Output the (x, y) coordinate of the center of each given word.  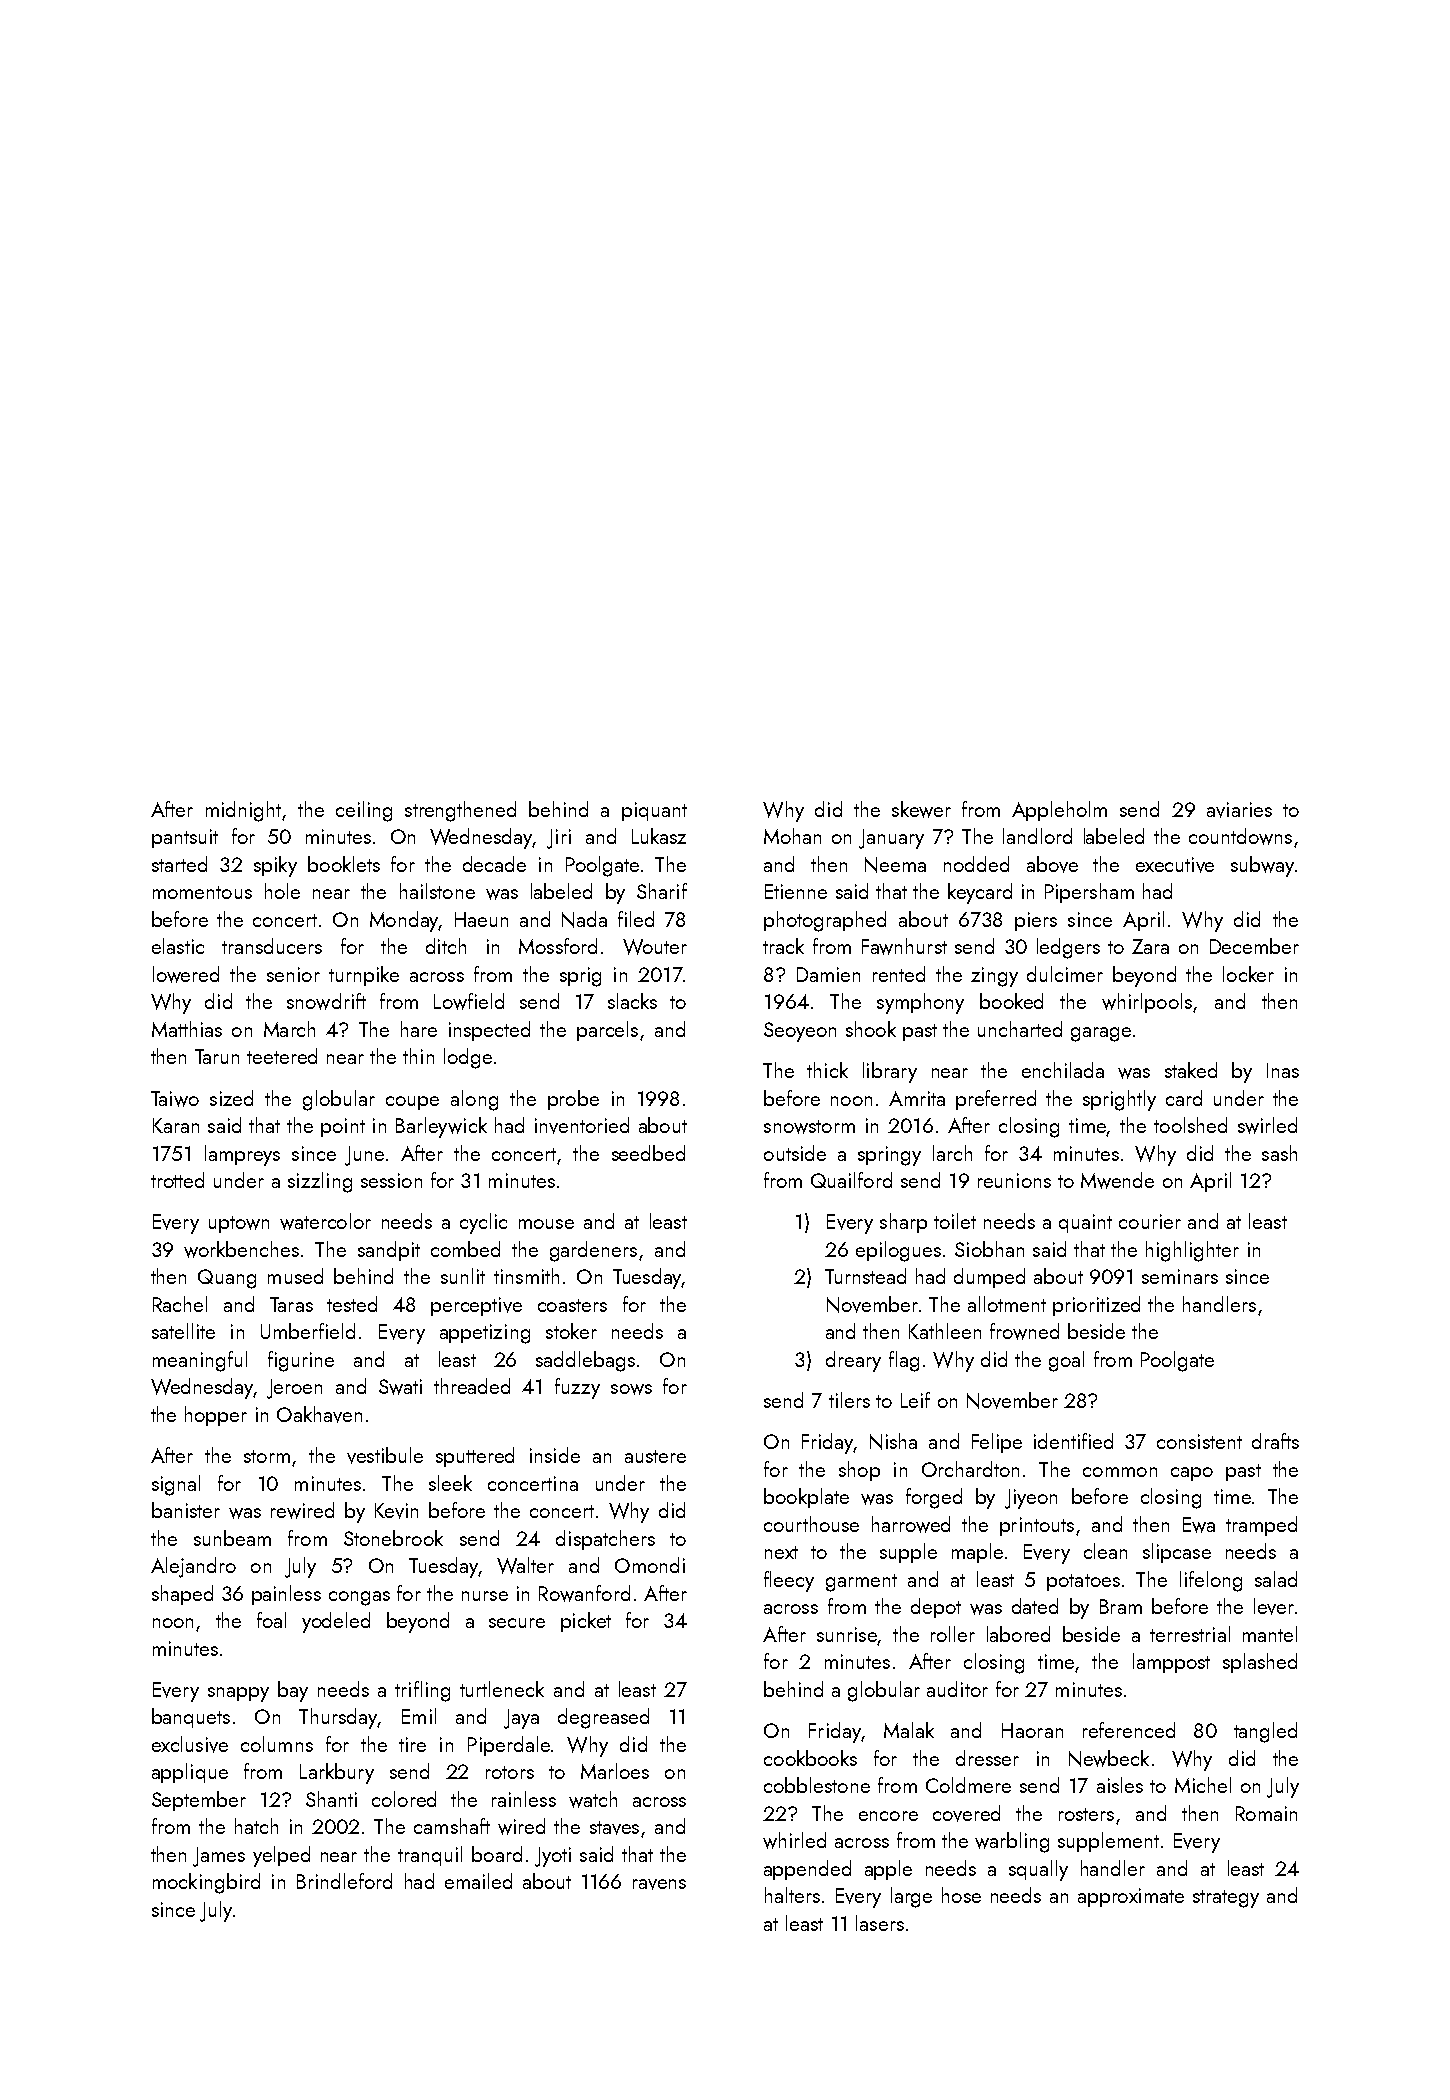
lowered (186, 974)
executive (1175, 865)
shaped (182, 1595)
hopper (216, 1416)
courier (1150, 1221)
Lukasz (659, 836)
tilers (849, 1400)
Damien (828, 974)
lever (1274, 1606)
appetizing (485, 1334)
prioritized (1096, 1306)
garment (861, 1583)
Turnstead (865, 1276)
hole (282, 891)
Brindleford (344, 1881)
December (1254, 946)
